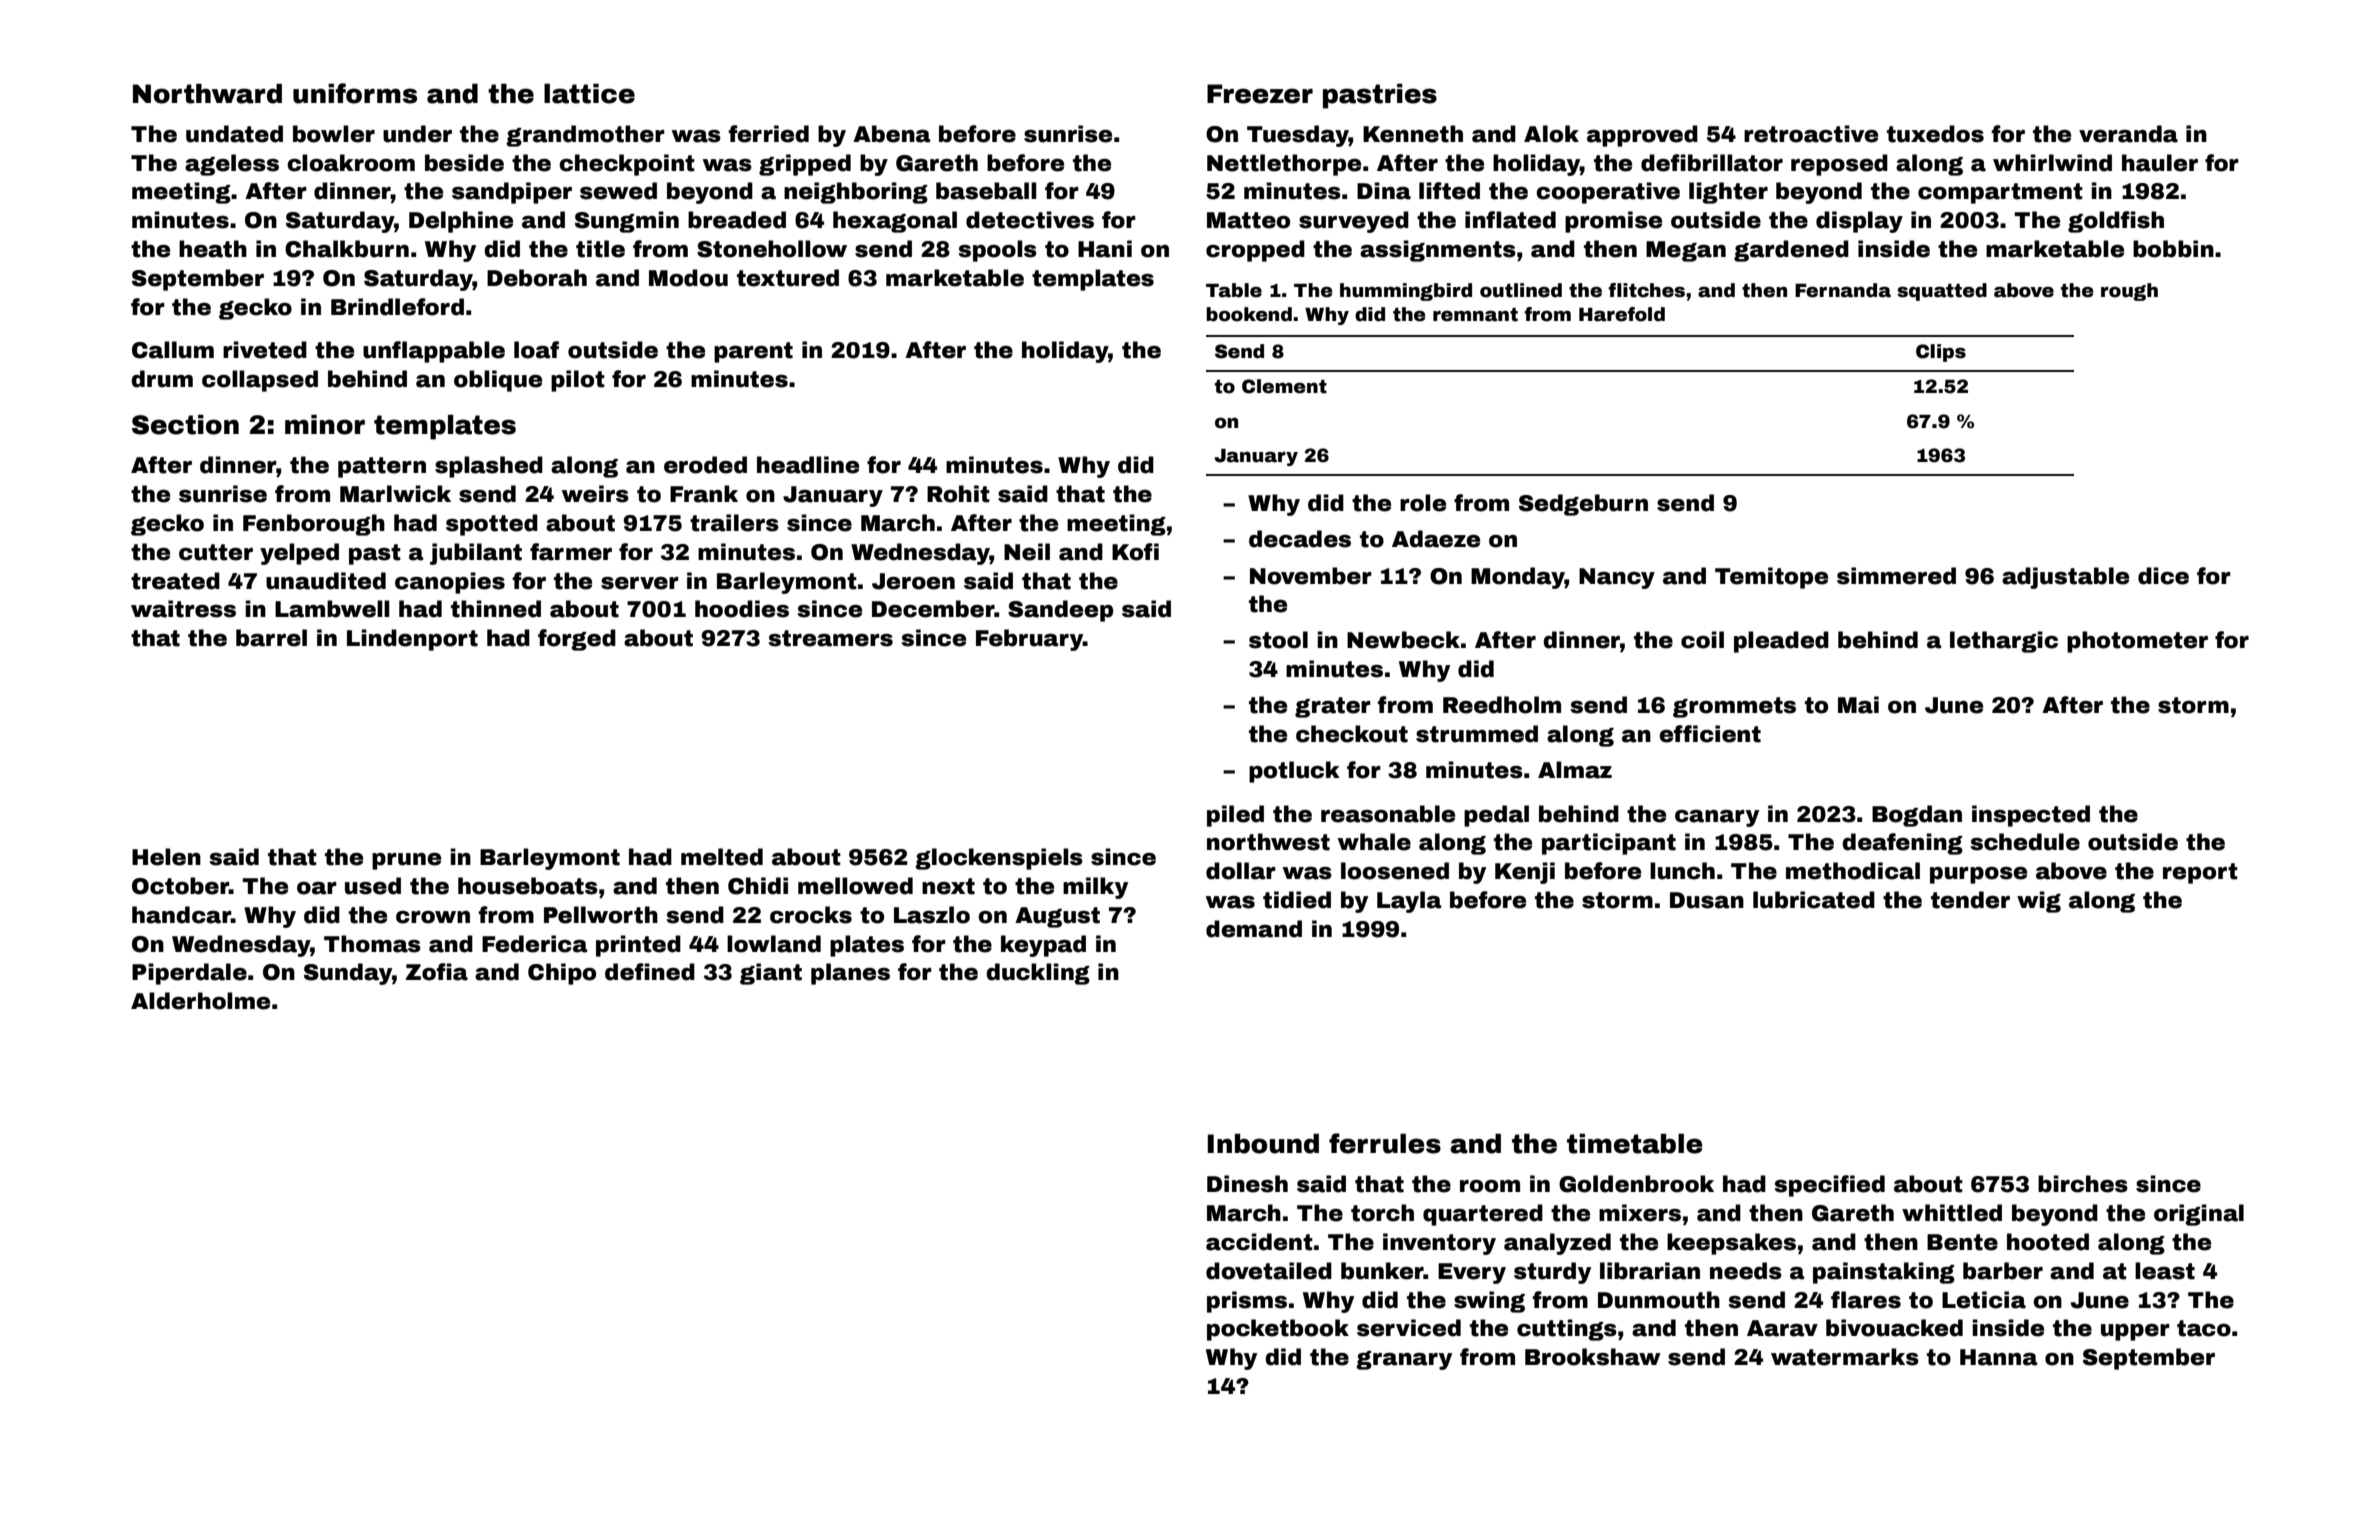  What do you see at coordinates (2173, 249) in the screenshot?
I see `bobbin` at bounding box center [2173, 249].
